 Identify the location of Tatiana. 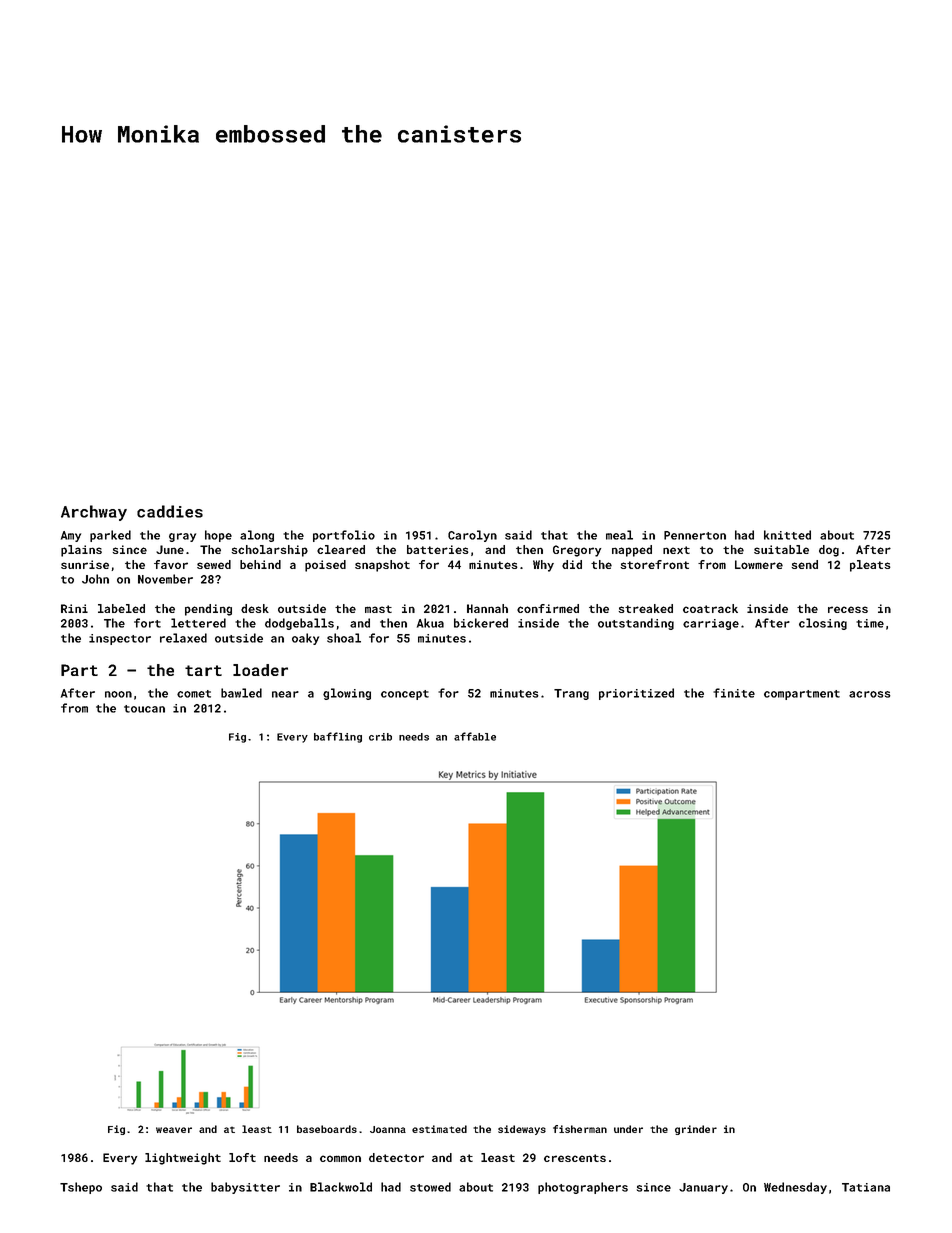
(866, 1187).
